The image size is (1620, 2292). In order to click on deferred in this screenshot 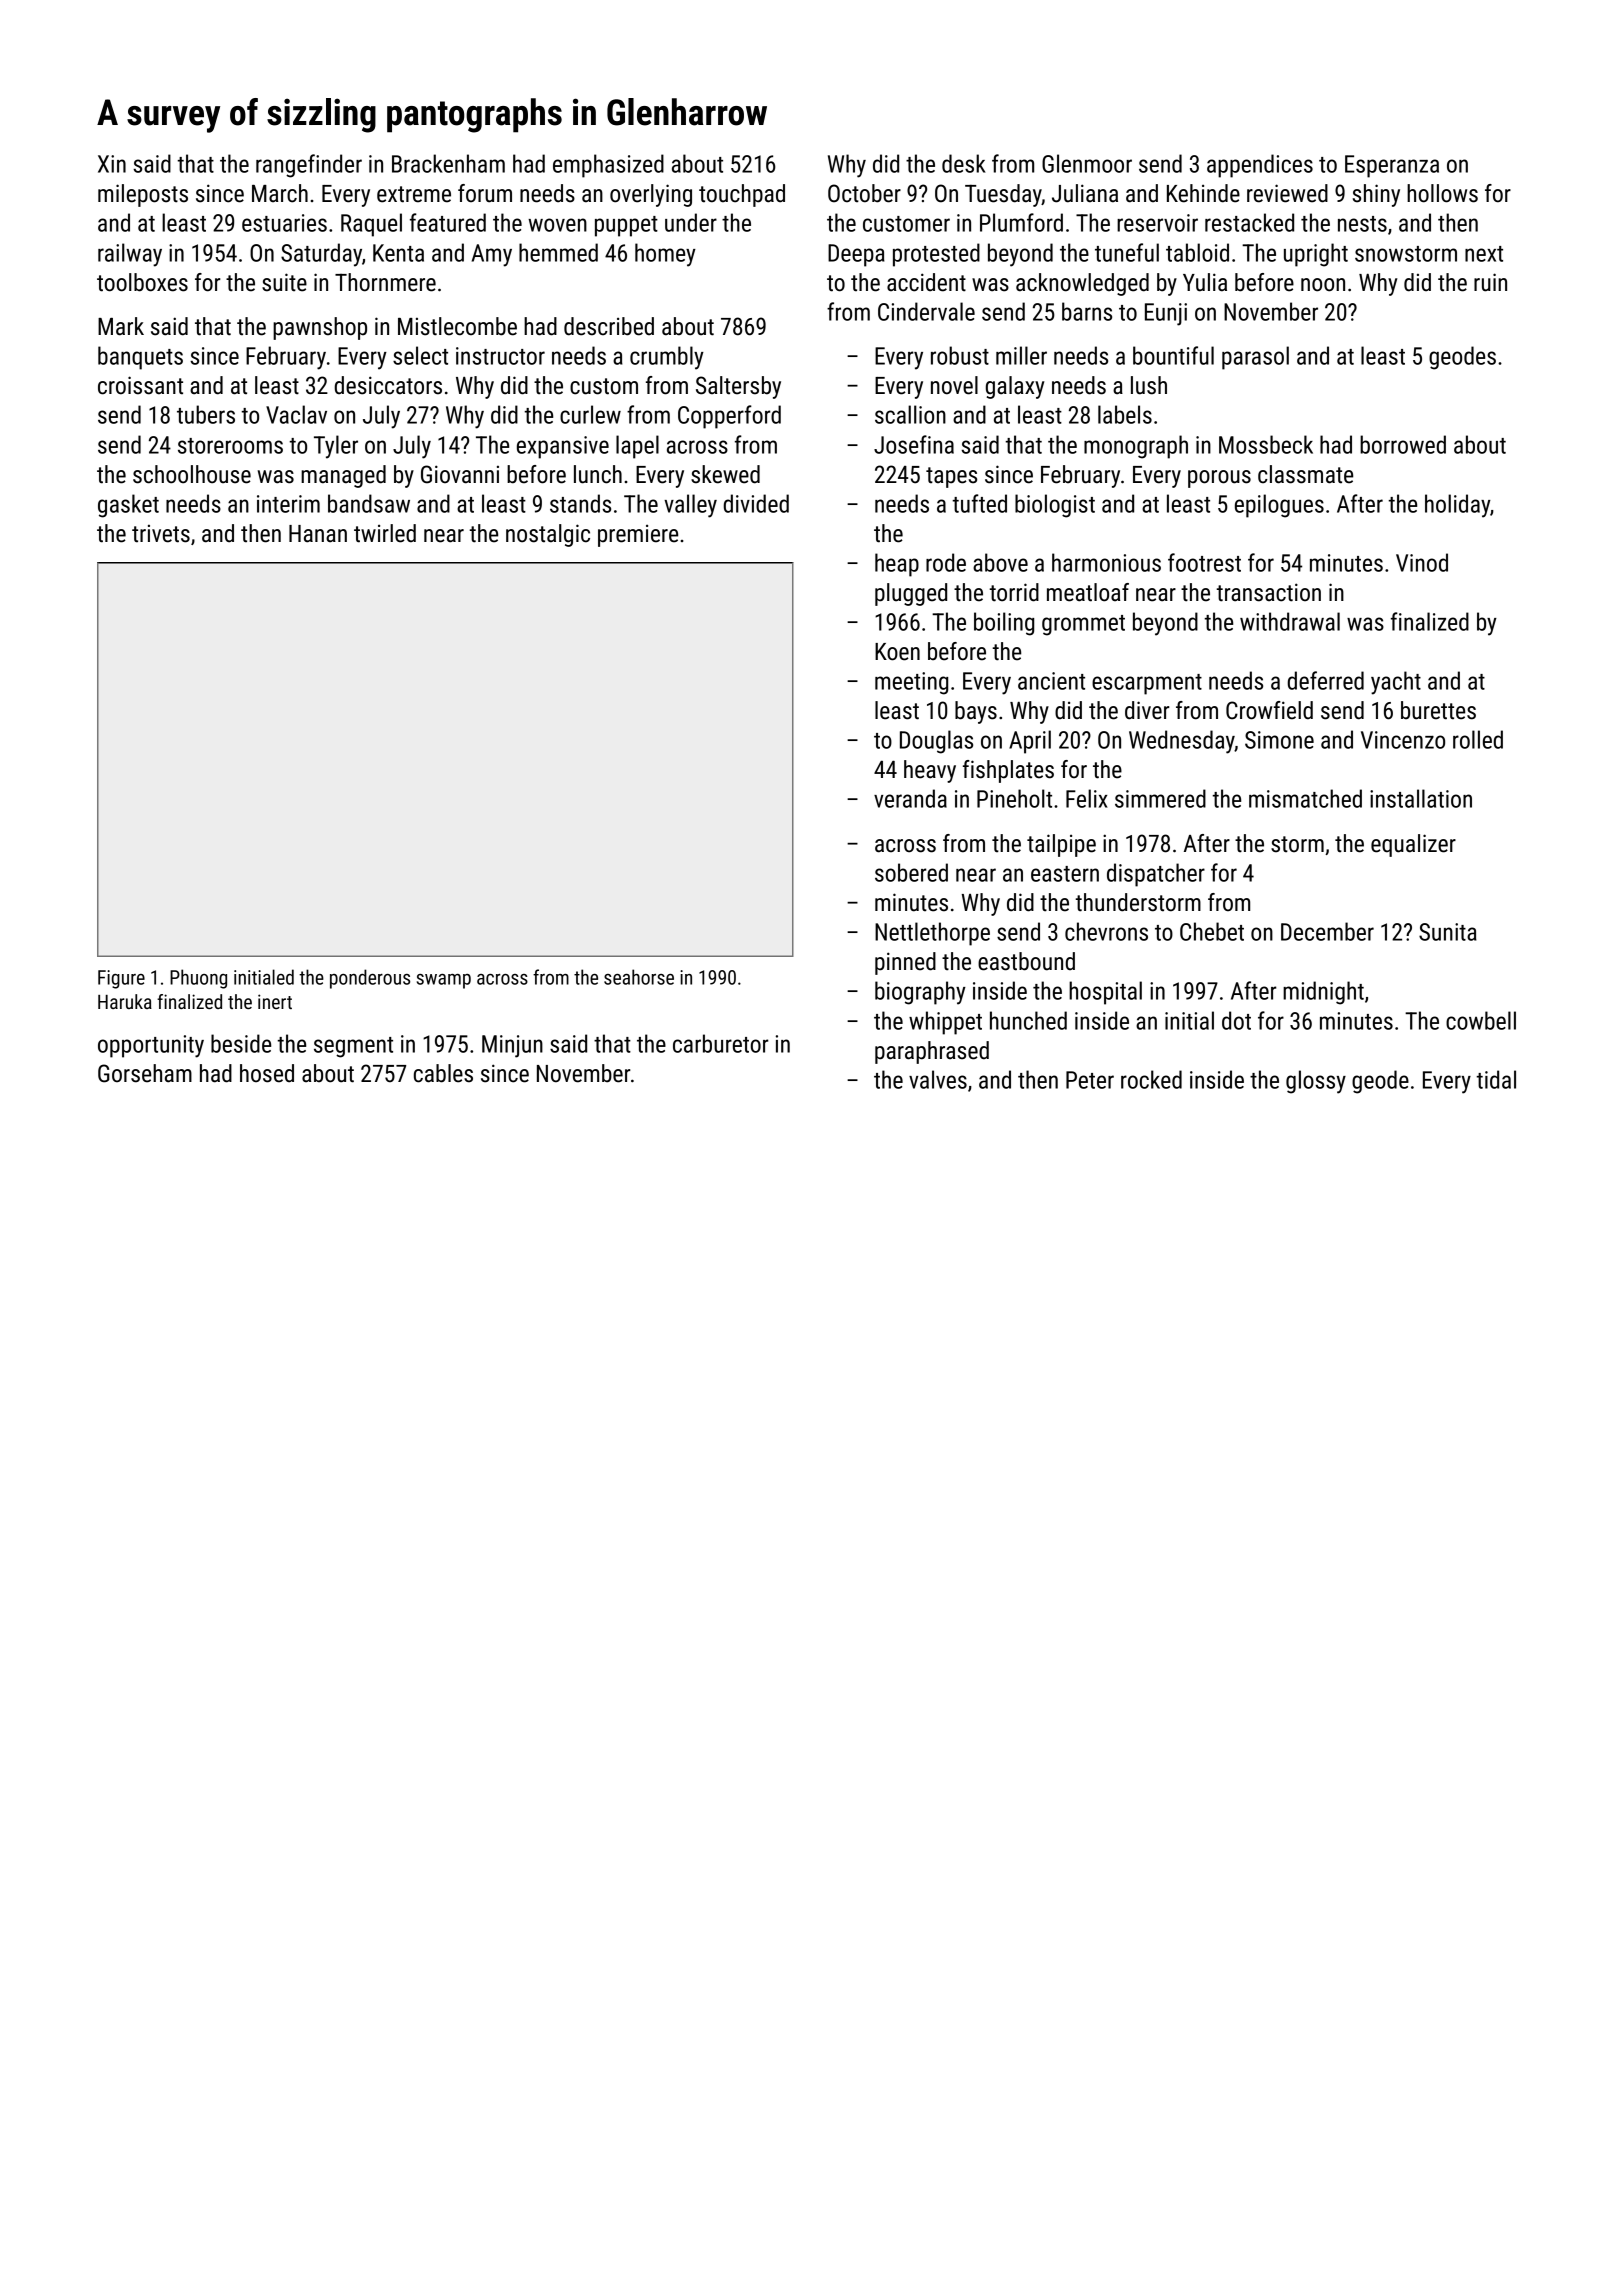, I will do `click(1325, 680)`.
